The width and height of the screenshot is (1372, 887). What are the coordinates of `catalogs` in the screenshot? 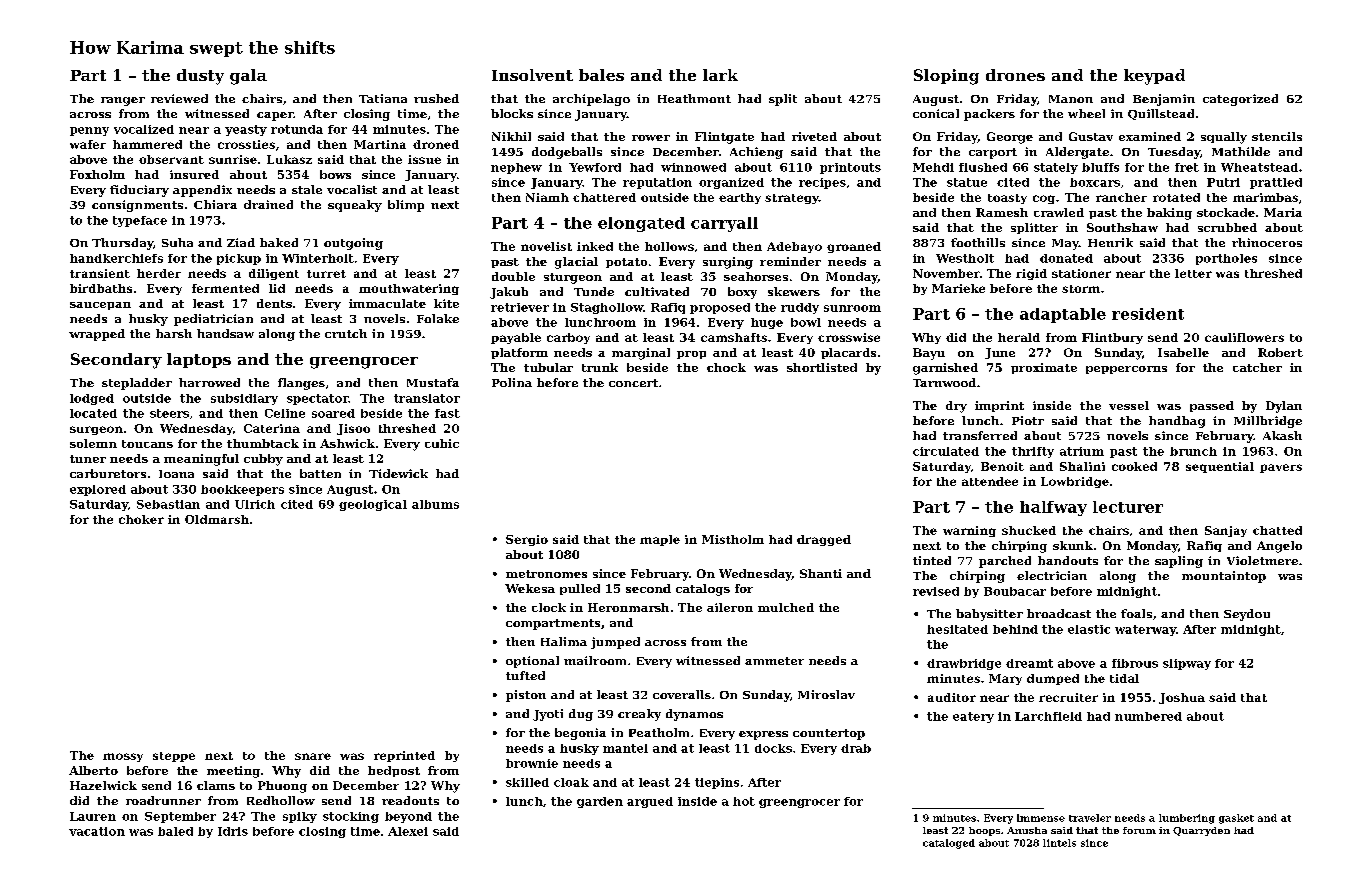 It's located at (703, 590).
